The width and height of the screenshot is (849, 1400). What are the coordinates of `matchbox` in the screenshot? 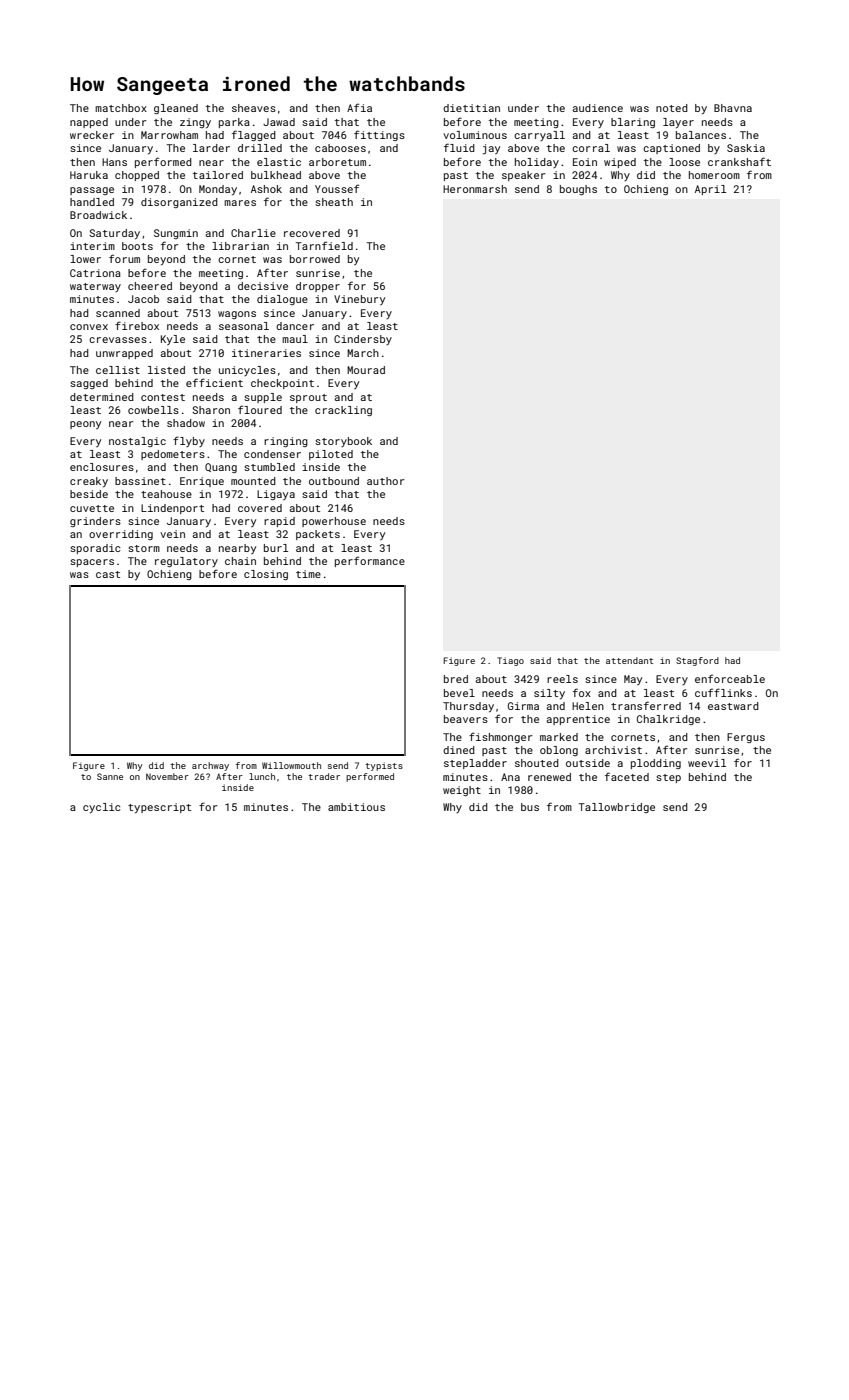 It's located at (121, 108).
